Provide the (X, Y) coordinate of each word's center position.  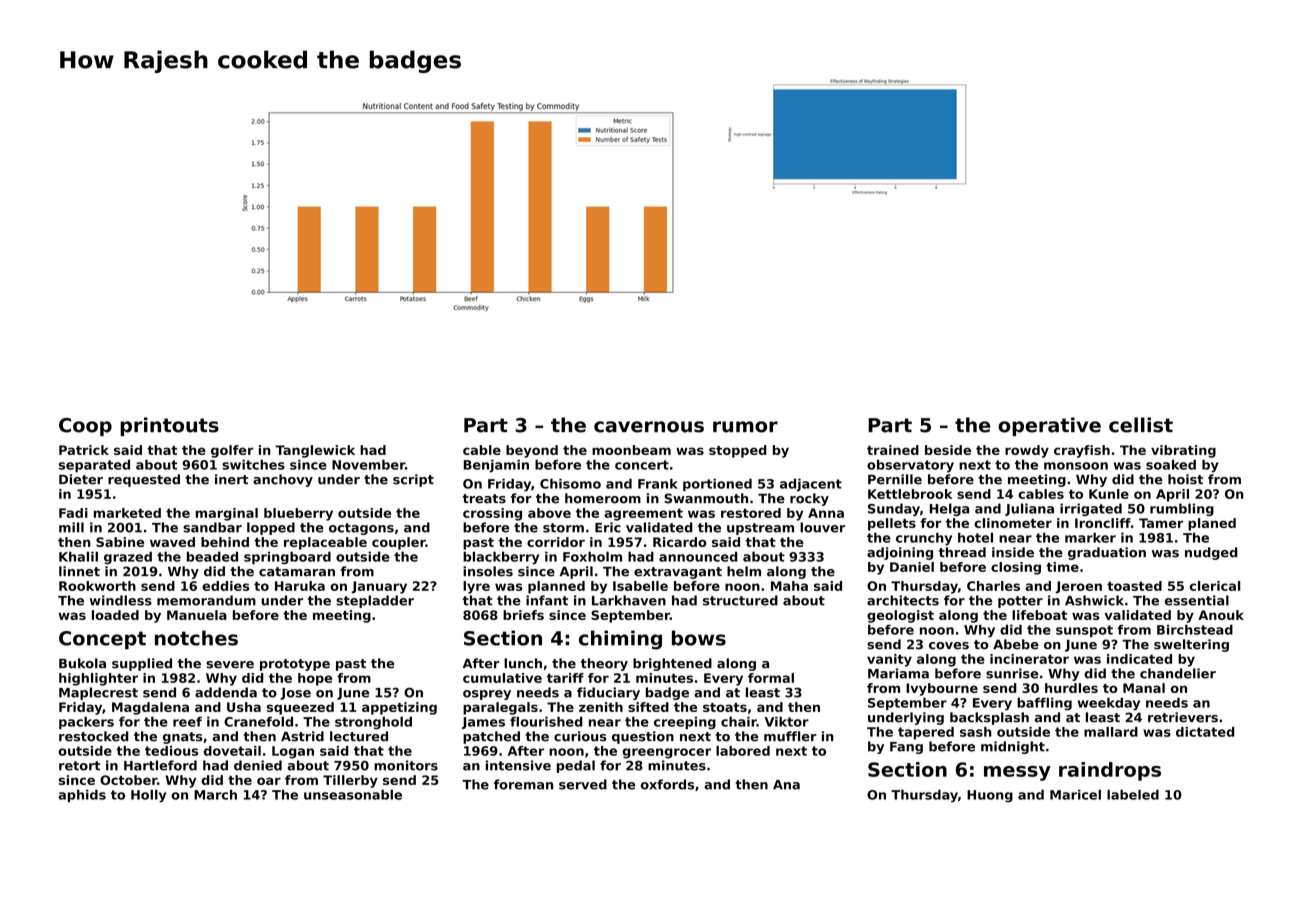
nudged (1211, 553)
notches (196, 638)
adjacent (811, 485)
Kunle (1109, 494)
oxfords (667, 784)
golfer (232, 451)
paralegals (500, 708)
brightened (672, 664)
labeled (1133, 794)
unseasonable (353, 794)
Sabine (120, 542)
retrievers (1183, 717)
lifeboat (1039, 615)
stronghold (373, 723)
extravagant (678, 573)
